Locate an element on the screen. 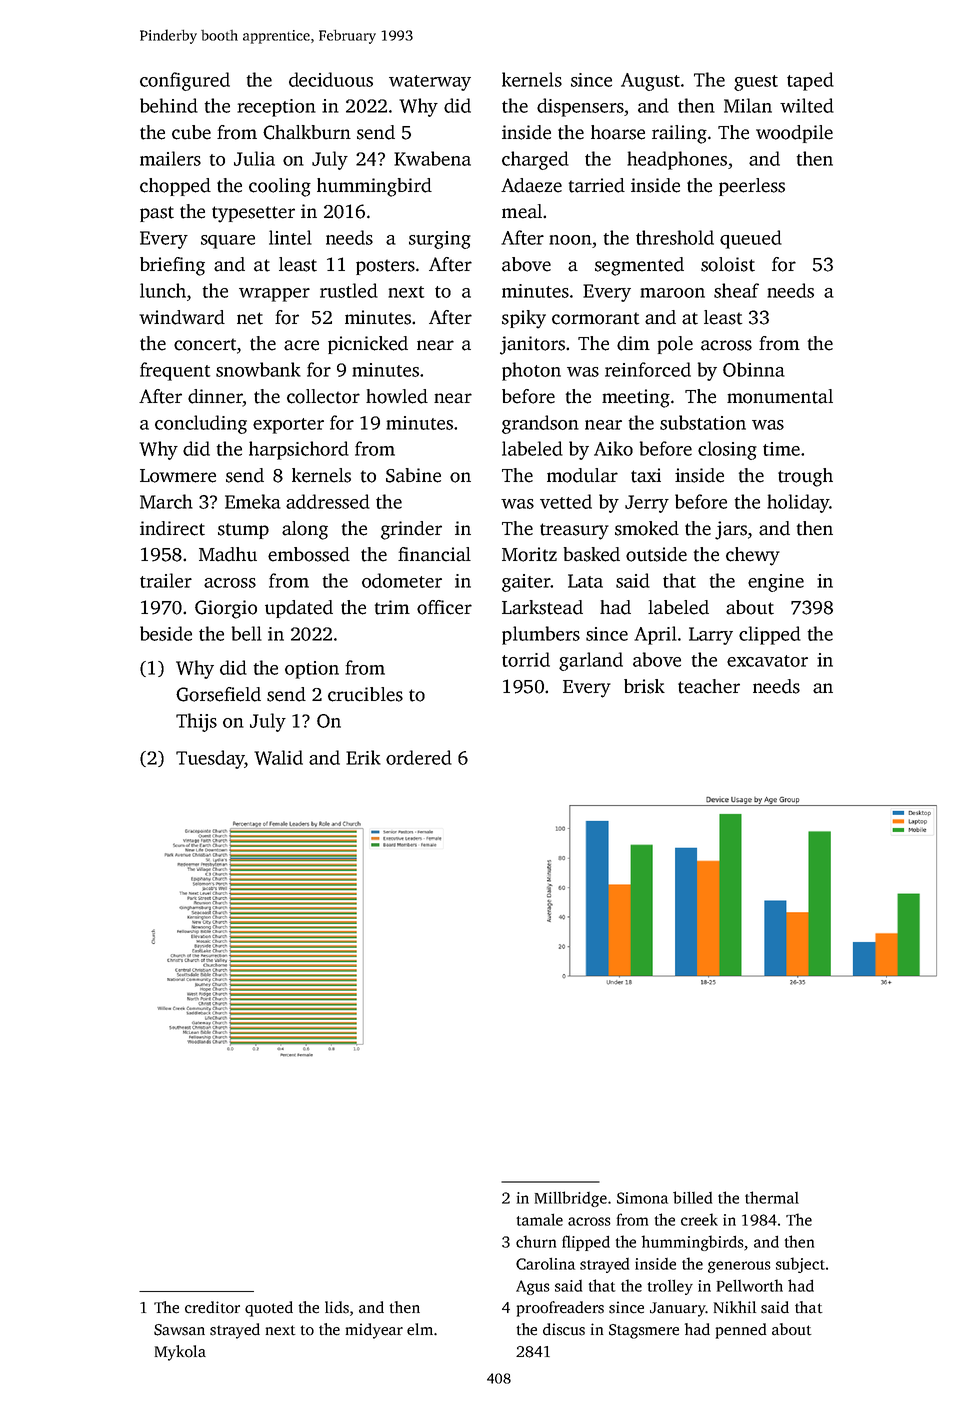  creditor is located at coordinates (212, 1307).
